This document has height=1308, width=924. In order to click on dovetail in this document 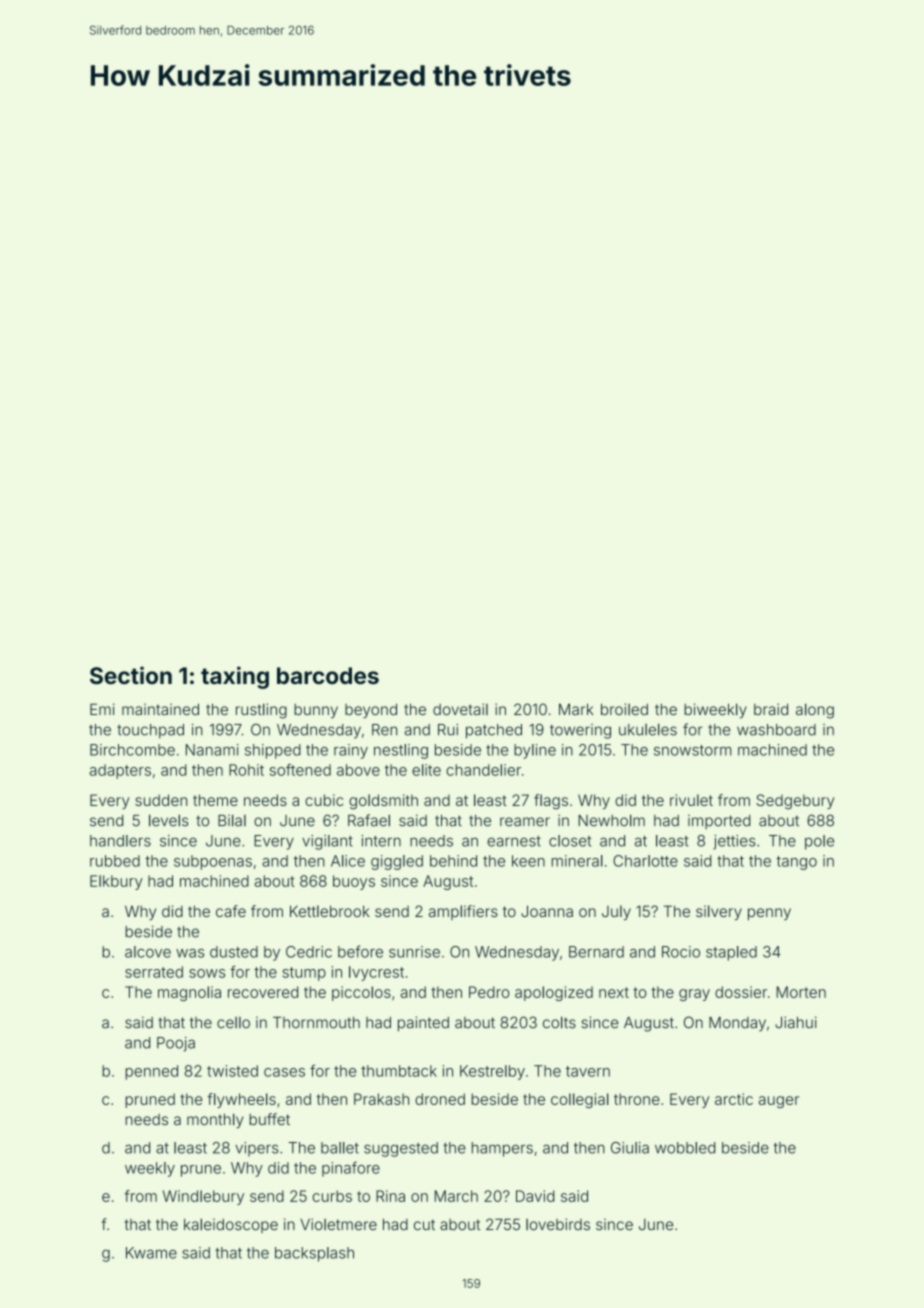, I will do `click(460, 709)`.
